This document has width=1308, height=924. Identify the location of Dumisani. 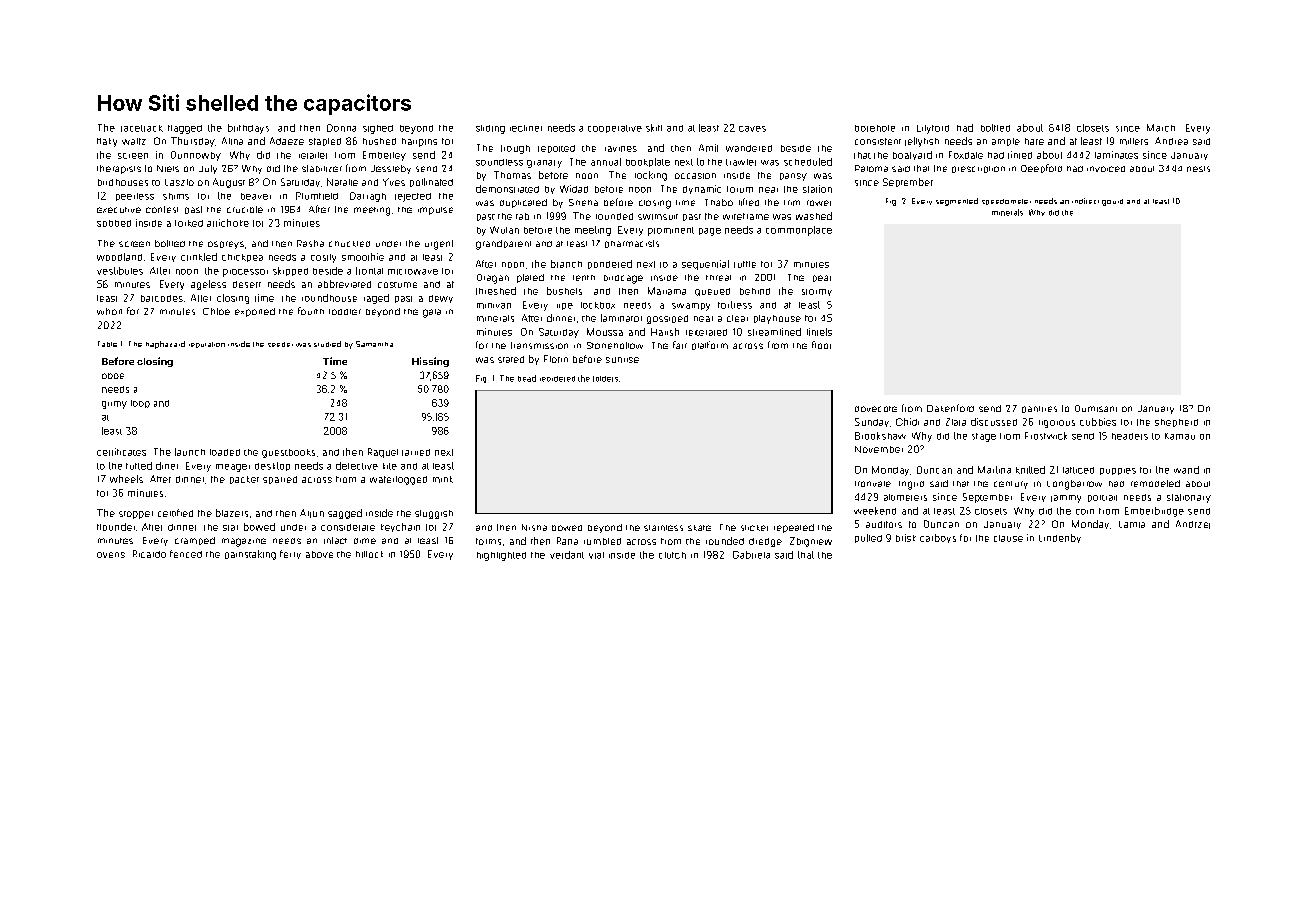
(1096, 408).
